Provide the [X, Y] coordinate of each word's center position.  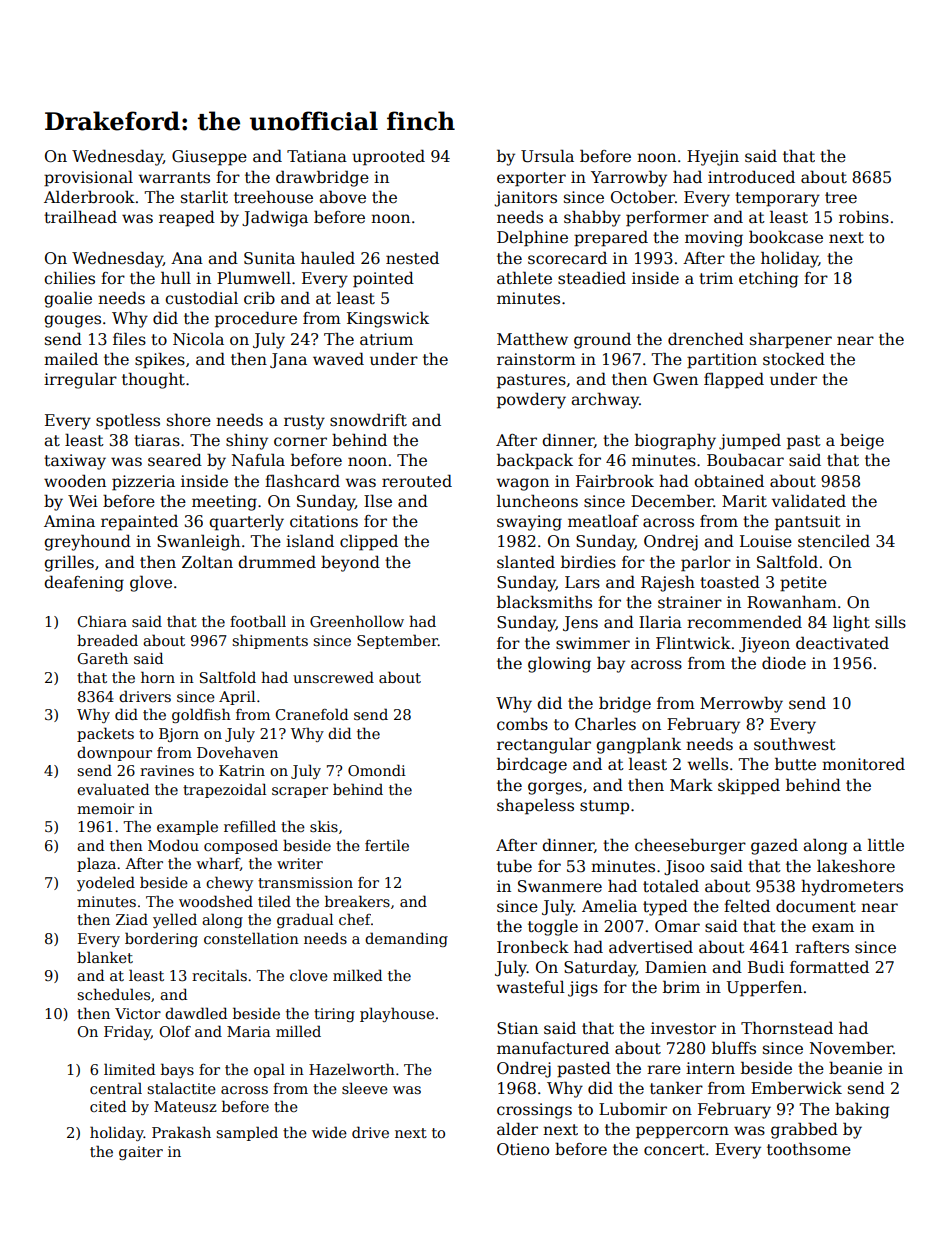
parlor [706, 563]
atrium [386, 339]
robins [864, 216]
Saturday [600, 969]
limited [129, 1069]
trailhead [80, 216]
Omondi [377, 770]
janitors [525, 199]
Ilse [378, 501]
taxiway [75, 462]
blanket [105, 957]
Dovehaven [237, 752]
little [886, 845]
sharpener [791, 340]
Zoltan [207, 561]
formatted [829, 967]
